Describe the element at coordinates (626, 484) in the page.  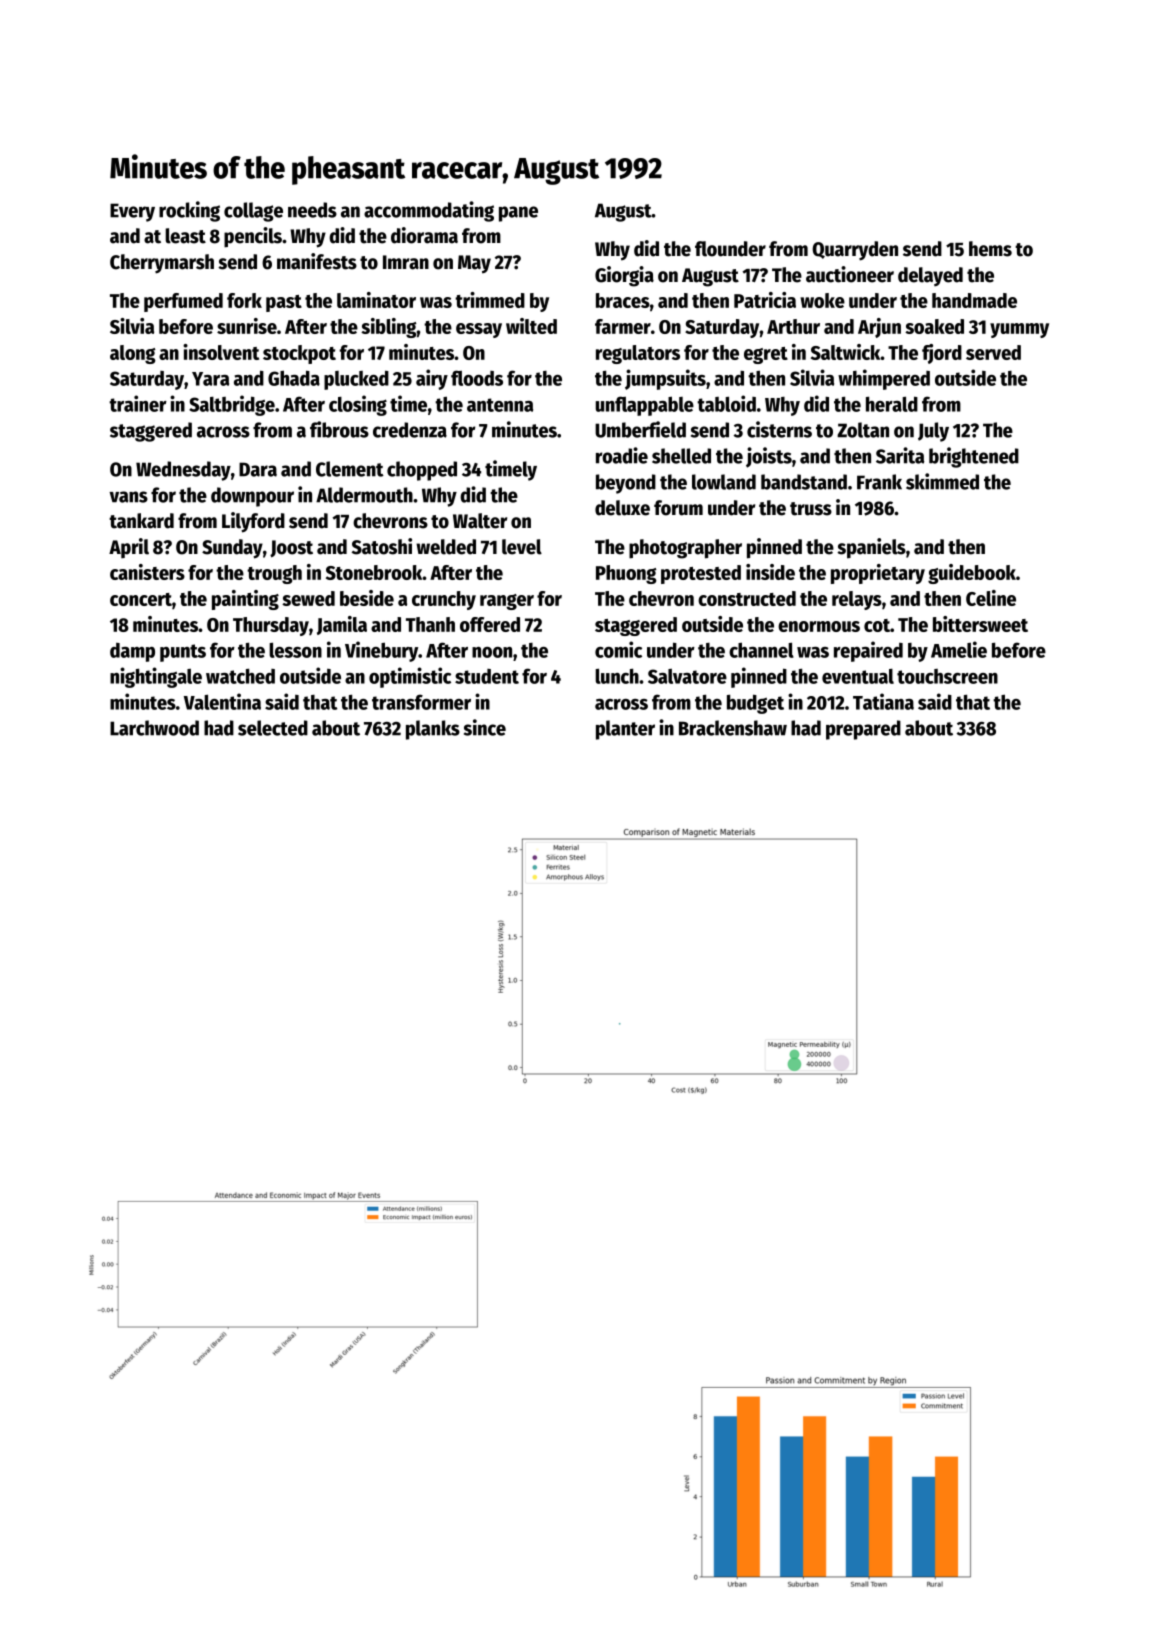
I see `beyond` at that location.
